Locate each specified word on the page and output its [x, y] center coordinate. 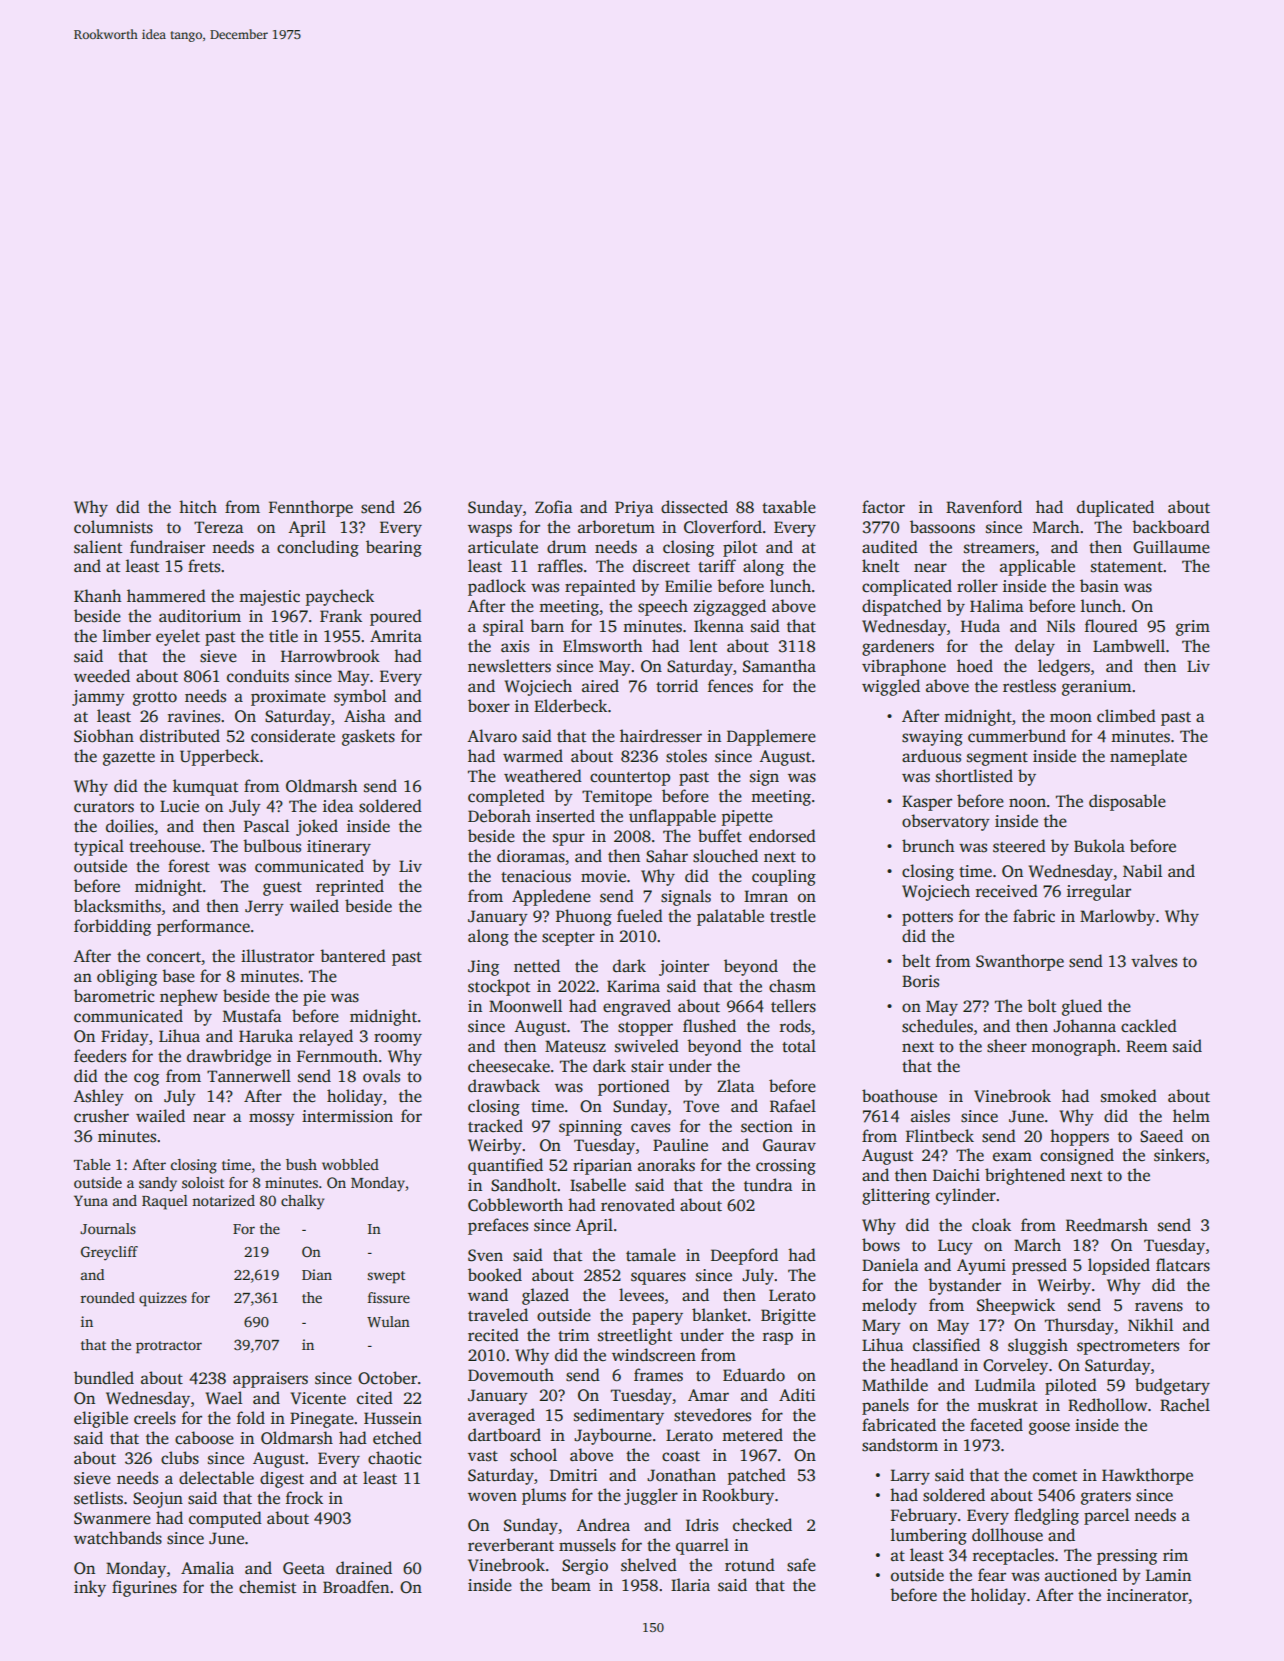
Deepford [744, 1256]
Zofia [554, 506]
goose [1049, 1428]
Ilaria [690, 1584]
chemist [267, 1587]
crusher [101, 1116]
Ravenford [984, 507]
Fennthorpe [311, 508]
